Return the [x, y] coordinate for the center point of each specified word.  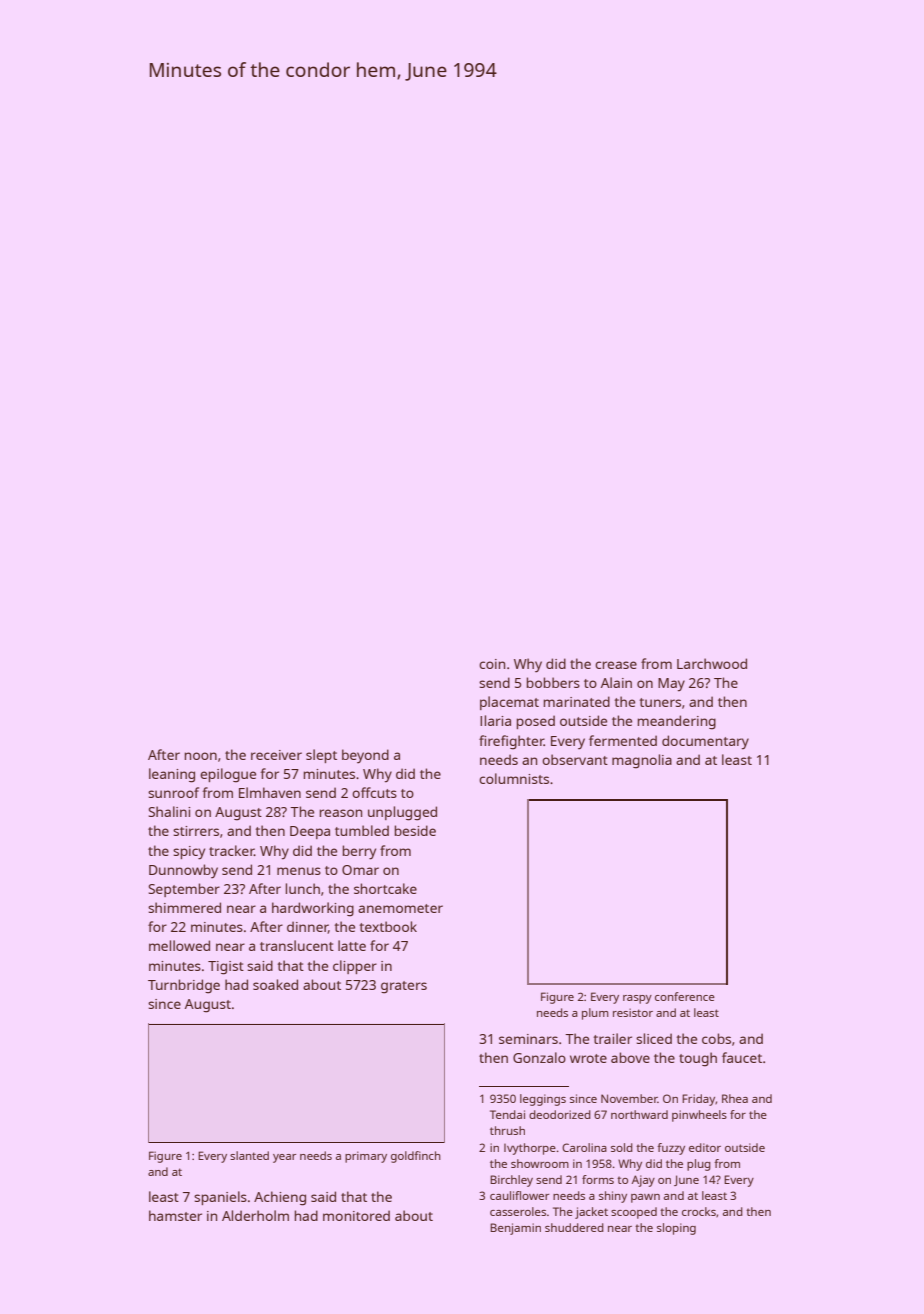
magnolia [642, 761]
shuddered [574, 1227]
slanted [249, 1155]
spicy [189, 853]
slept [321, 756]
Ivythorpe [530, 1149]
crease [616, 665]
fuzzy [671, 1149]
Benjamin [515, 1229]
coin [492, 664]
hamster [175, 1215]
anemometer [400, 908]
